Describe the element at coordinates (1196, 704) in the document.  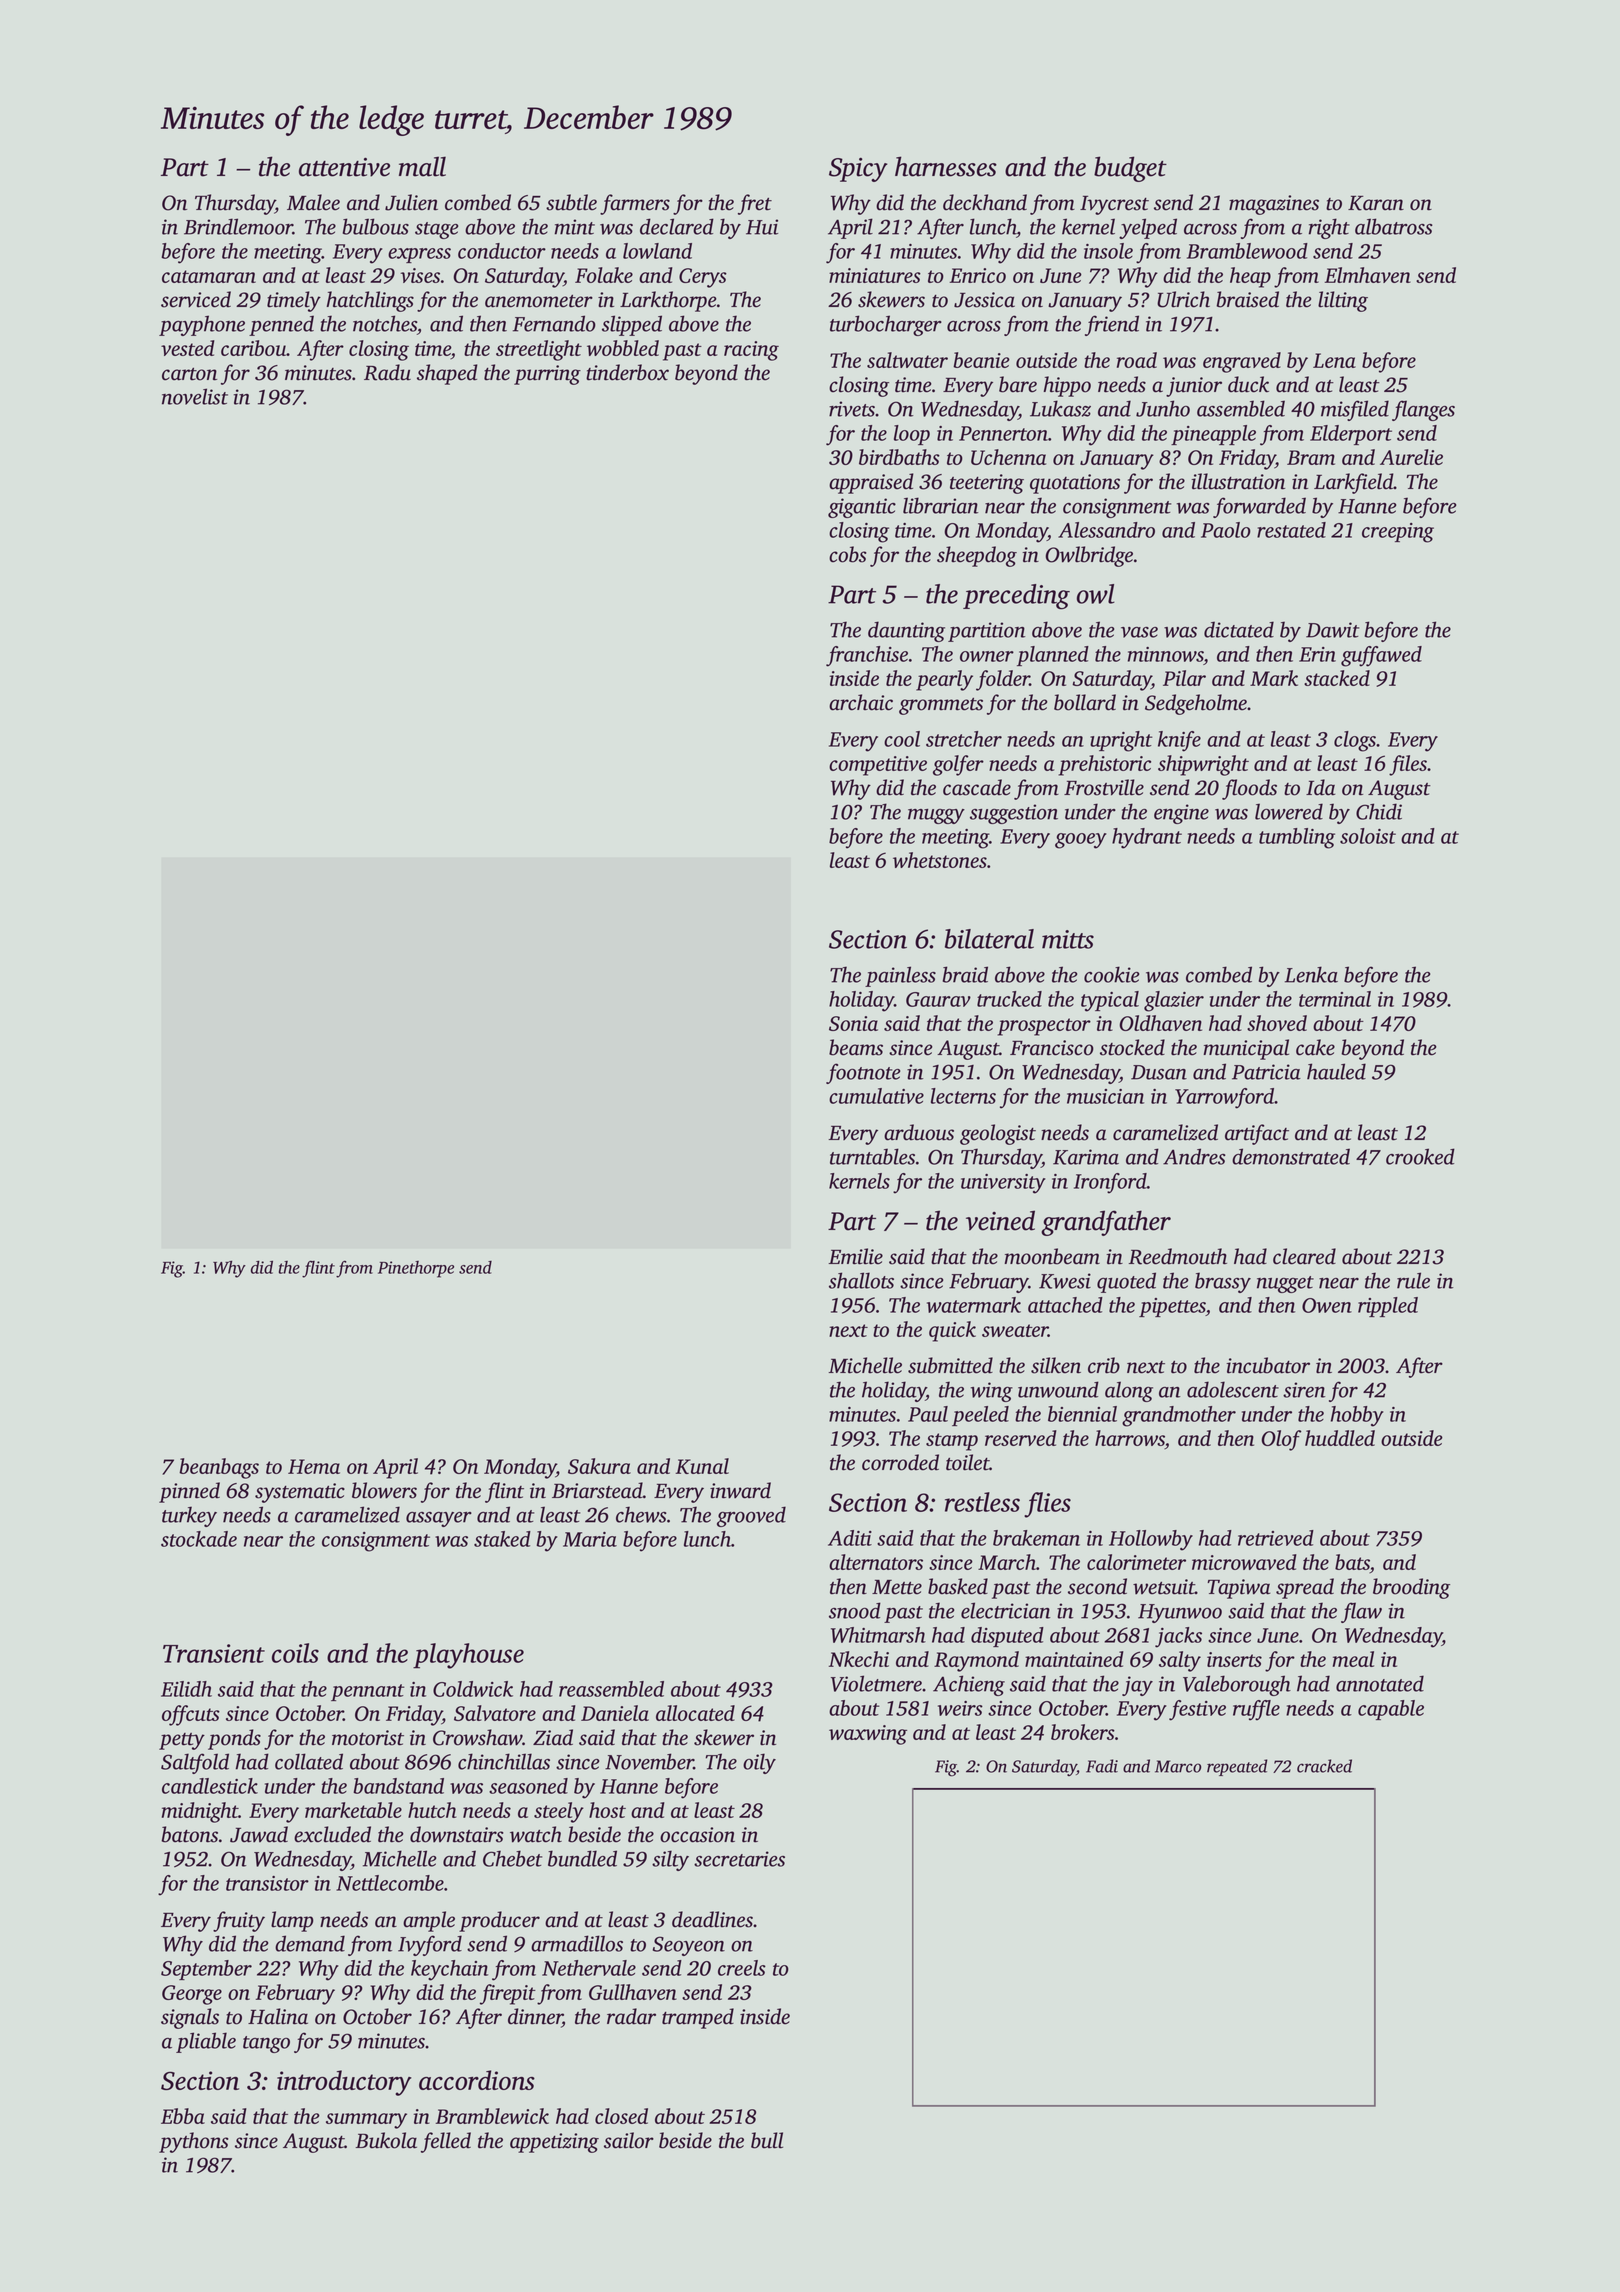
I see `Sedgeholme` at that location.
